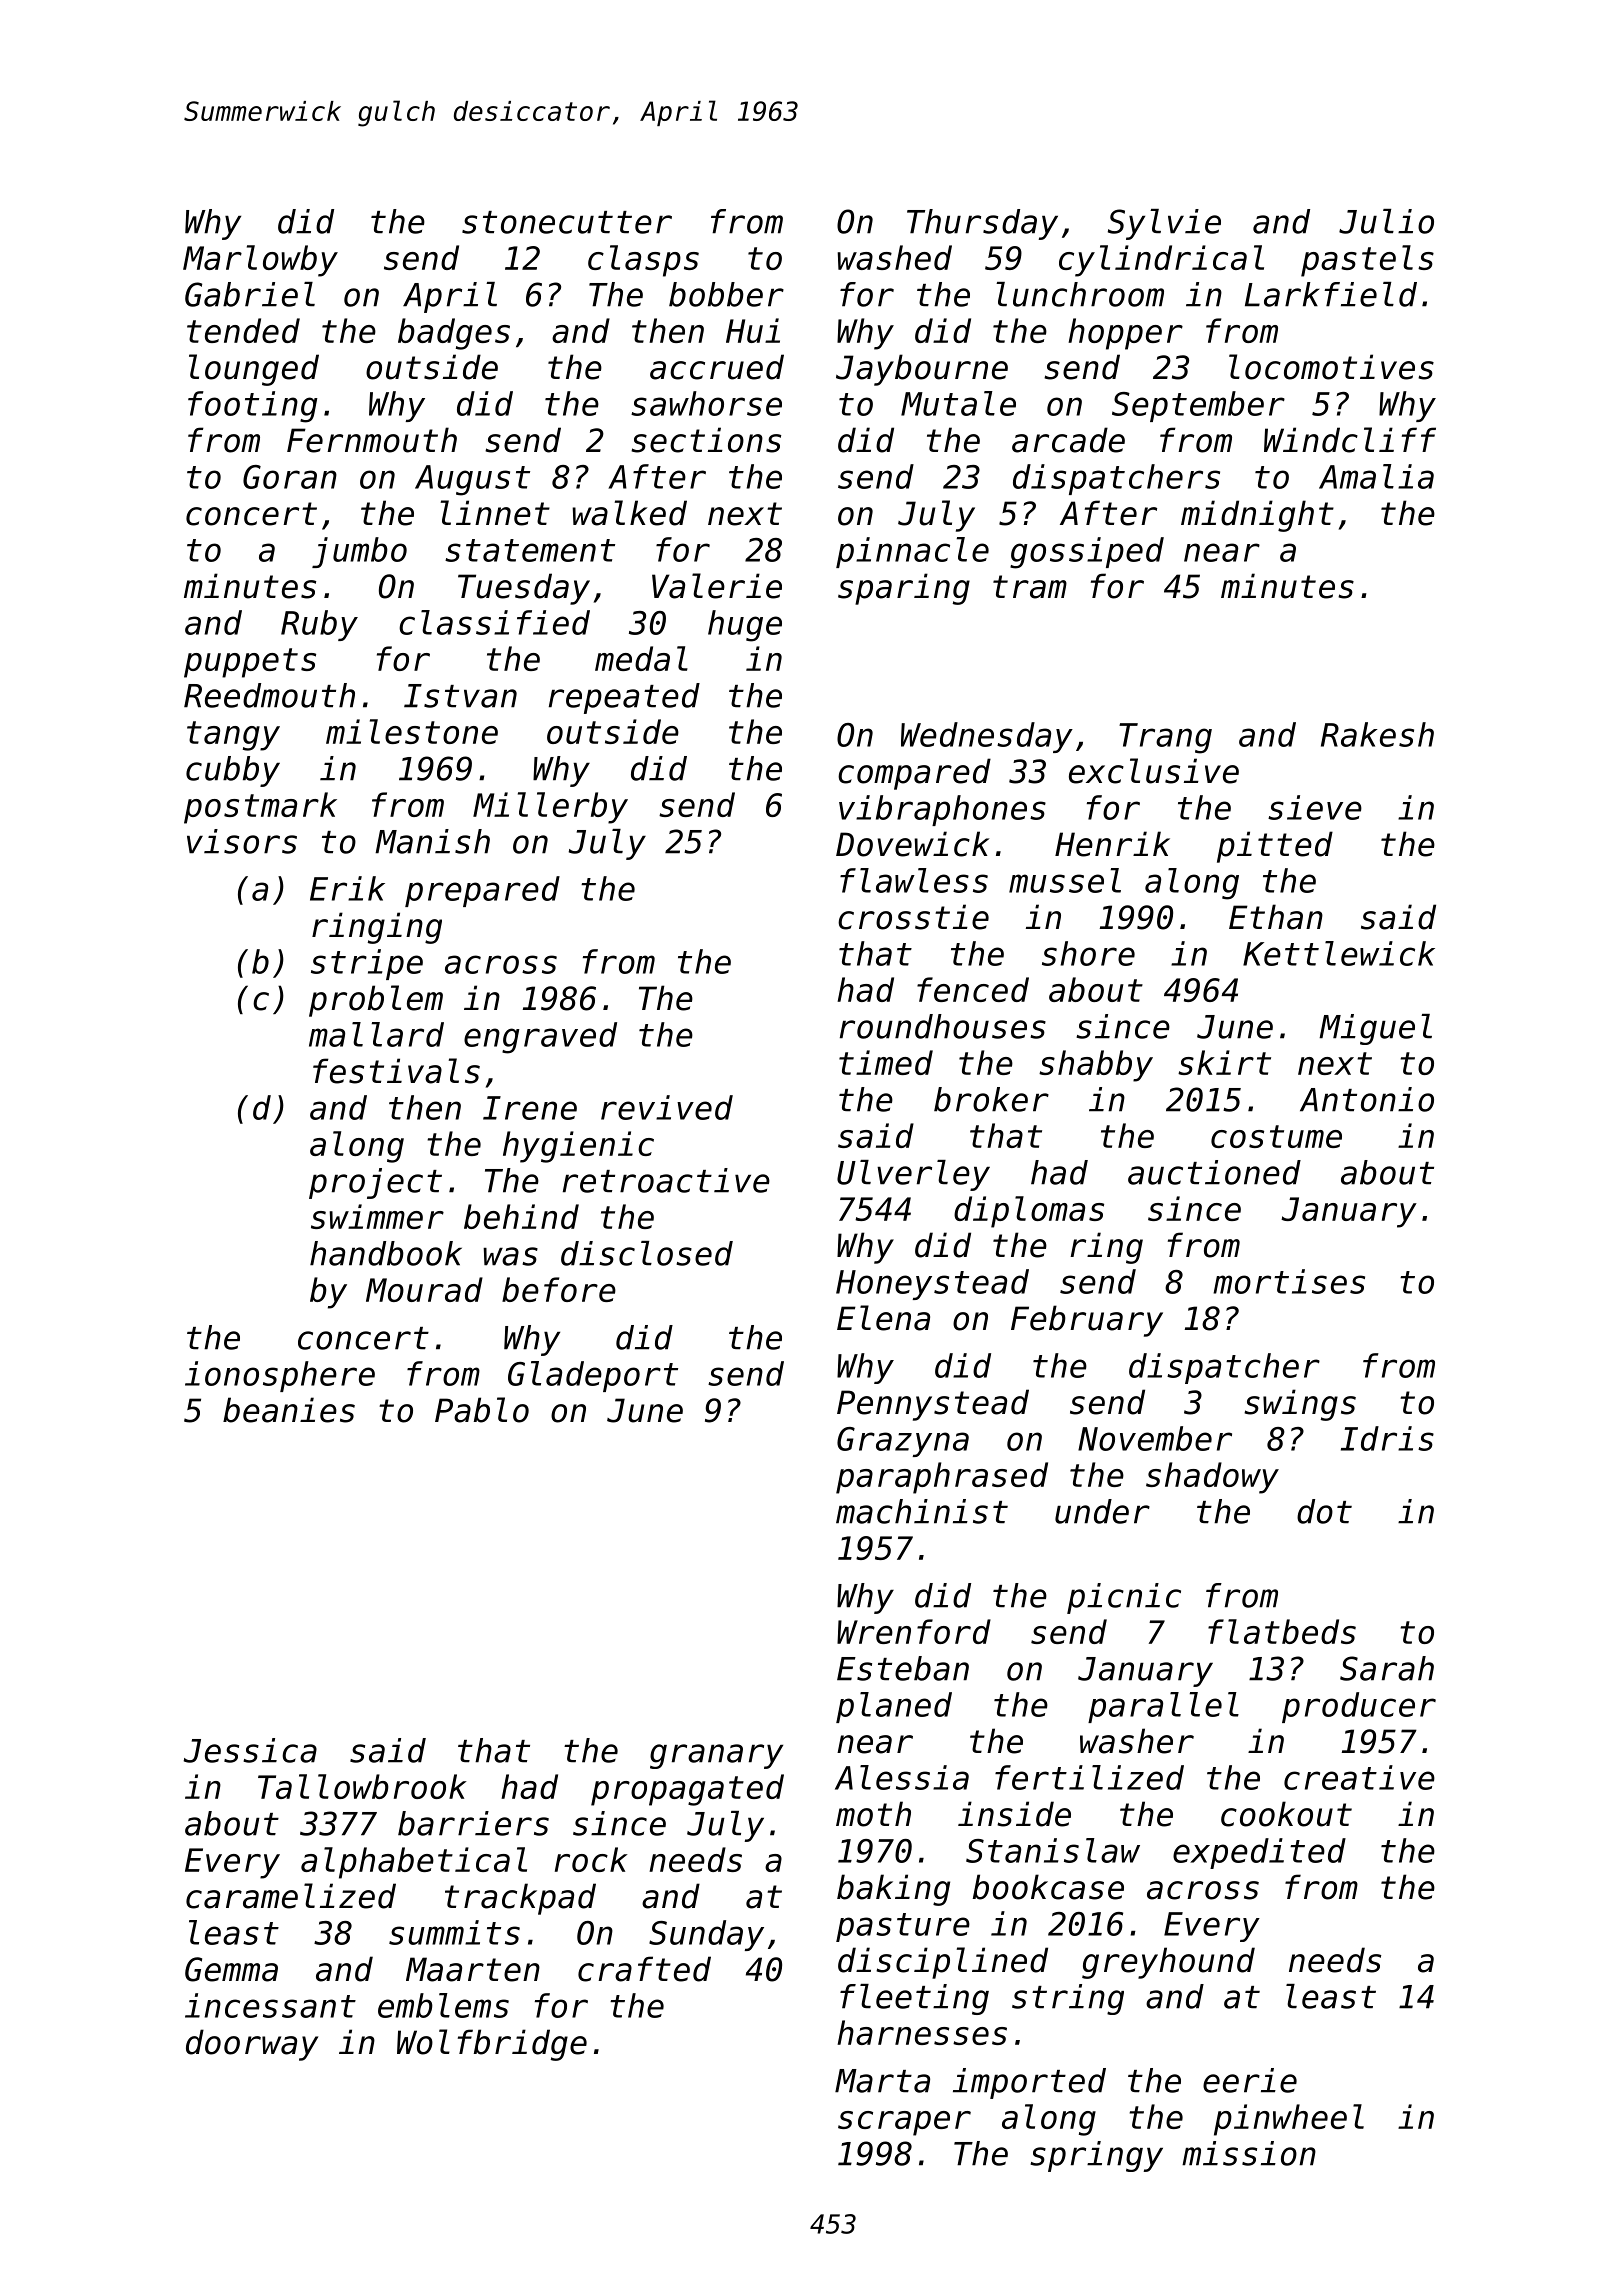  Describe the element at coordinates (540, 1038) in the screenshot. I see `engraved` at that location.
